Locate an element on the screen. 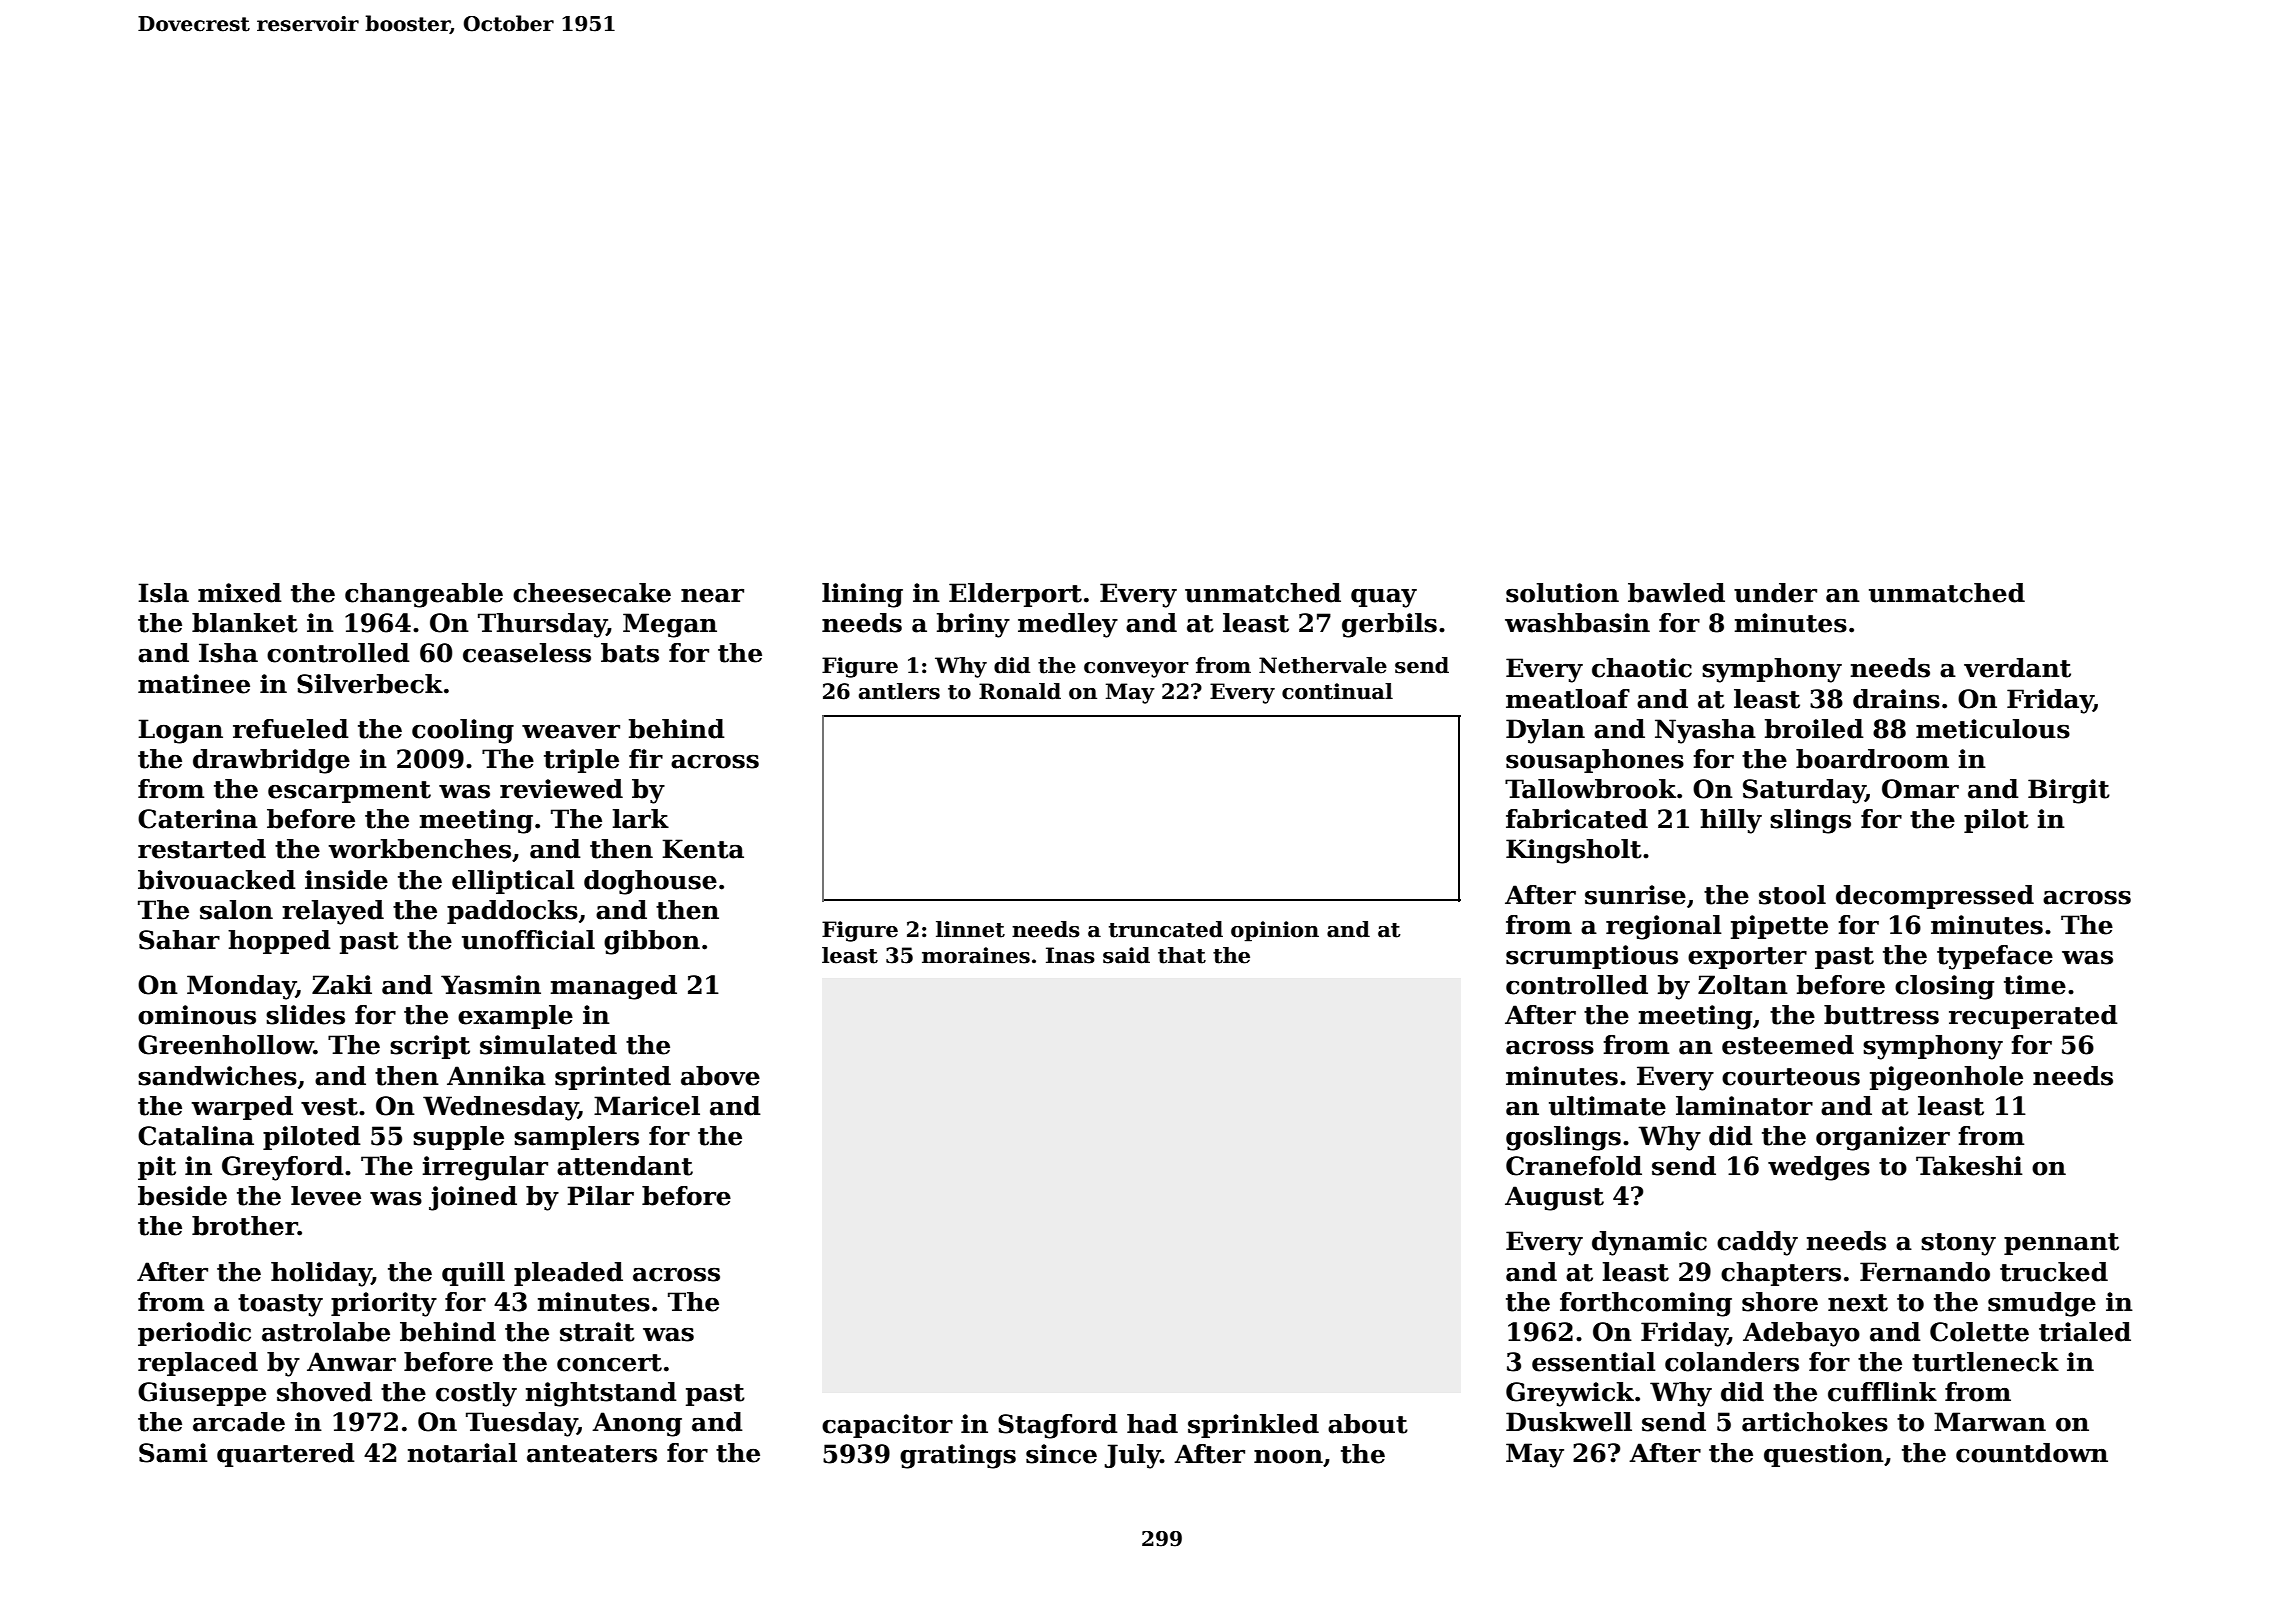 This screenshot has width=2282, height=1614. conveyor is located at coordinates (1136, 670).
